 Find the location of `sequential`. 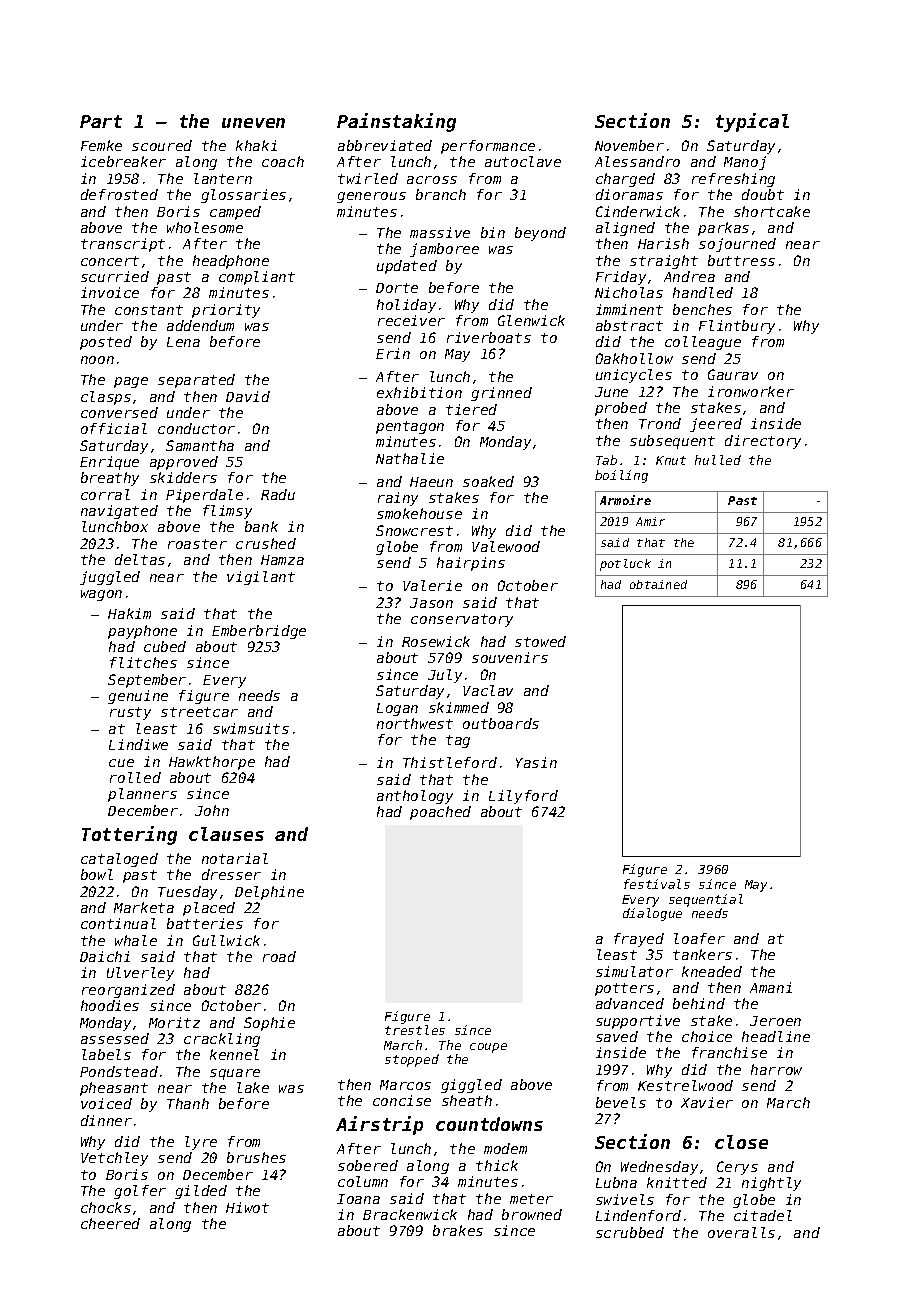

sequential is located at coordinates (706, 900).
